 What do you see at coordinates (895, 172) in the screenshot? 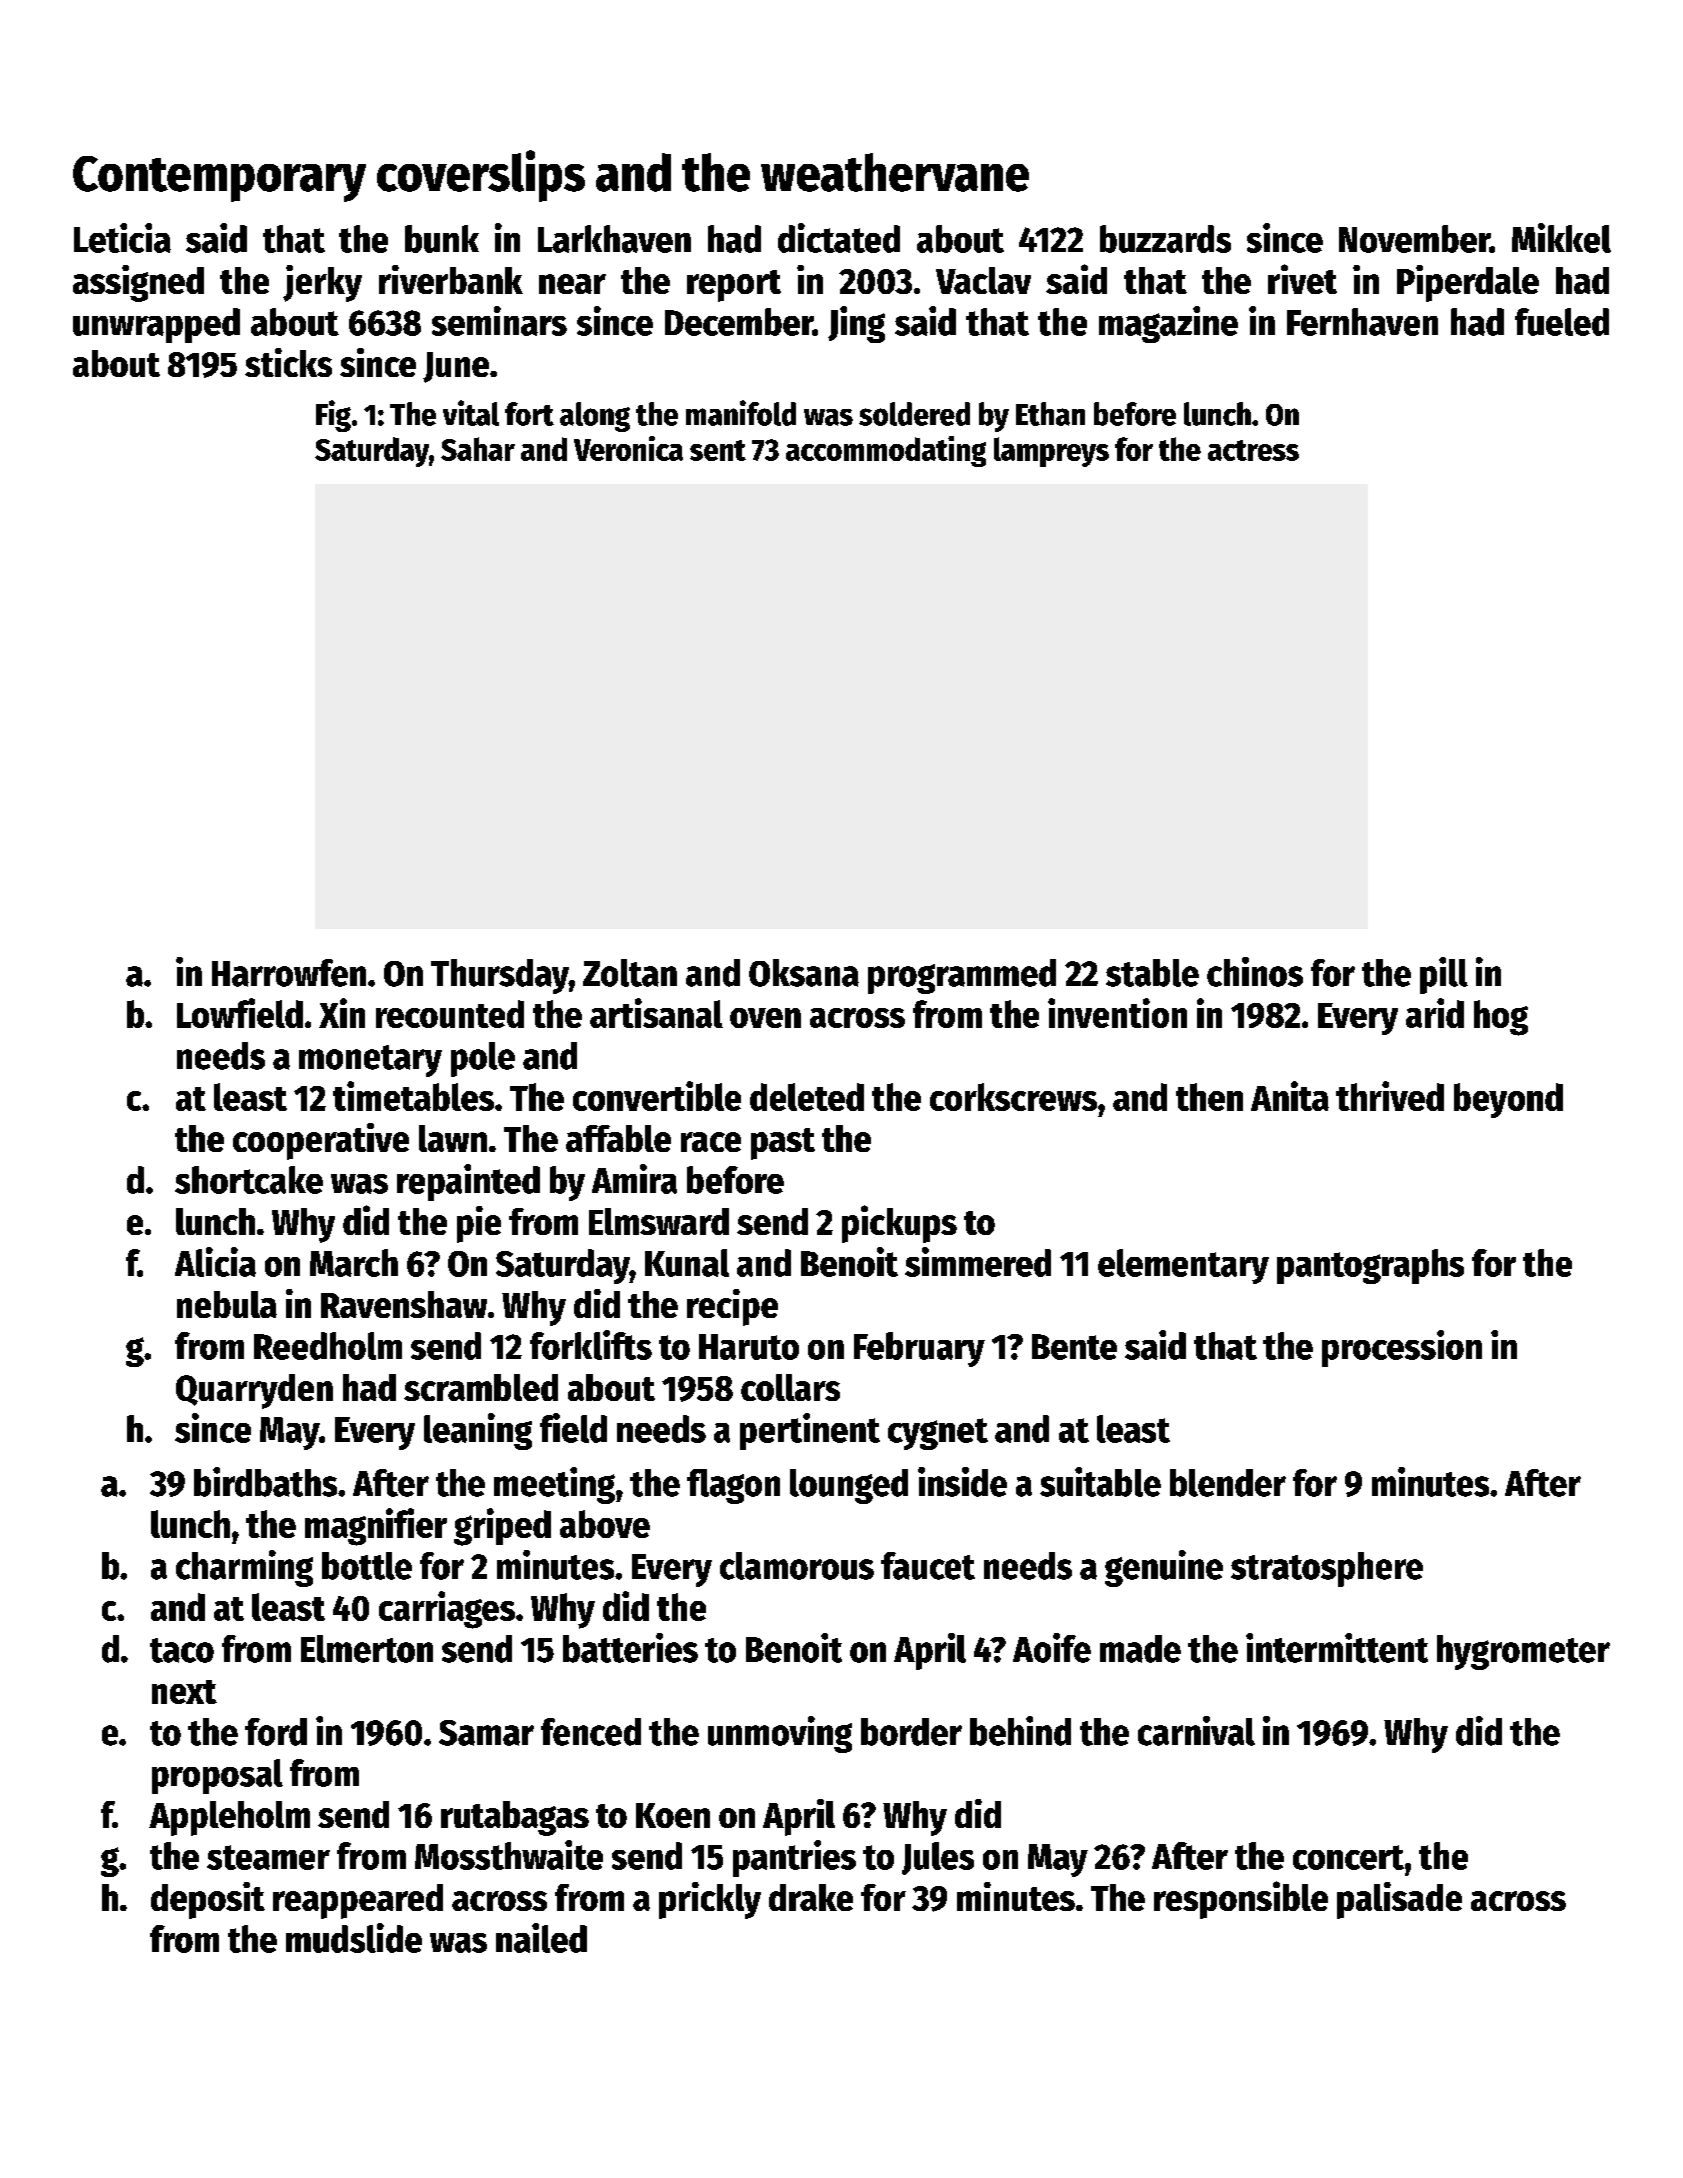
I see `weathervane` at bounding box center [895, 172].
